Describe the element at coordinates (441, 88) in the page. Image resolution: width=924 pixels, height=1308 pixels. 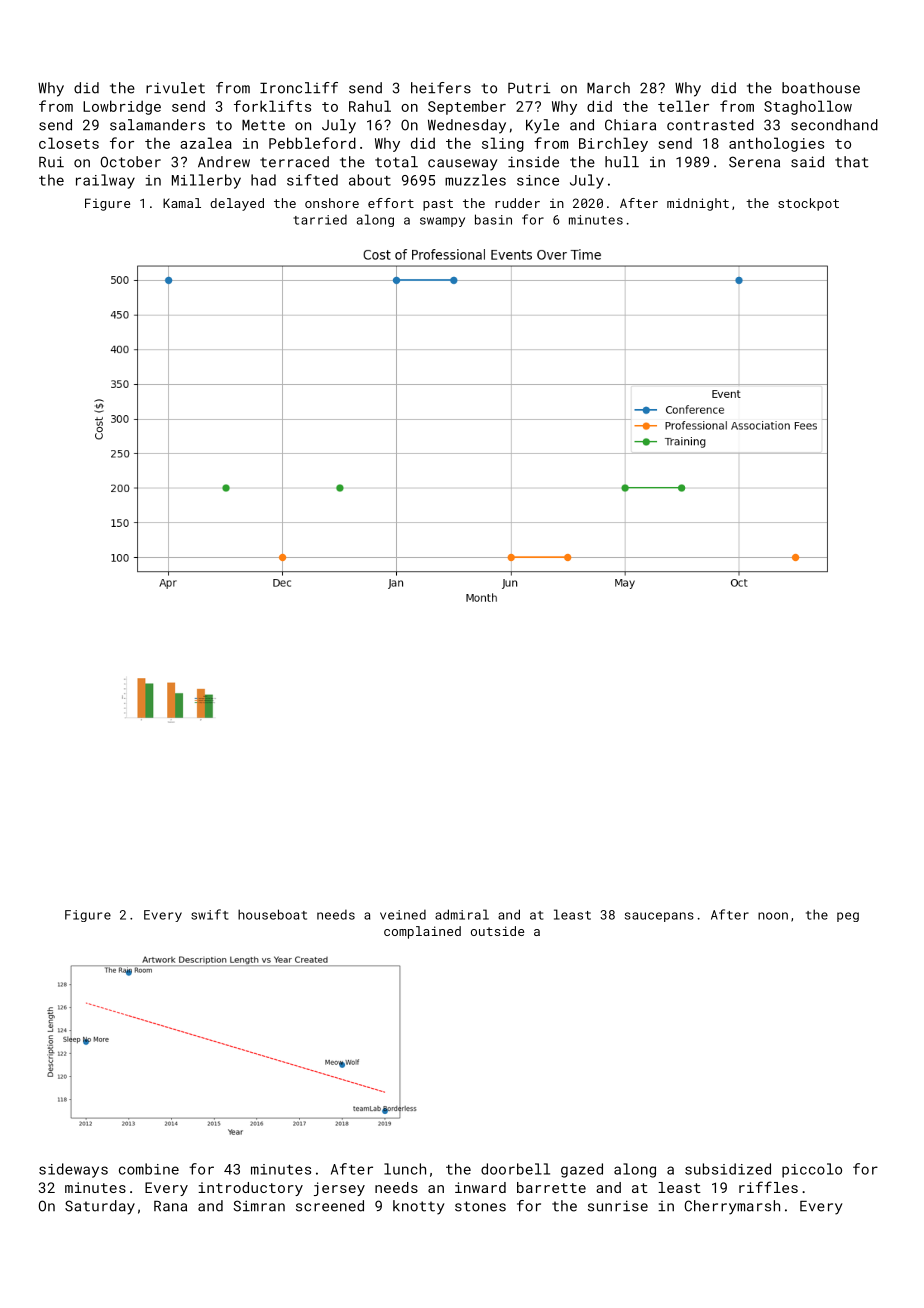
I see `heifers` at that location.
